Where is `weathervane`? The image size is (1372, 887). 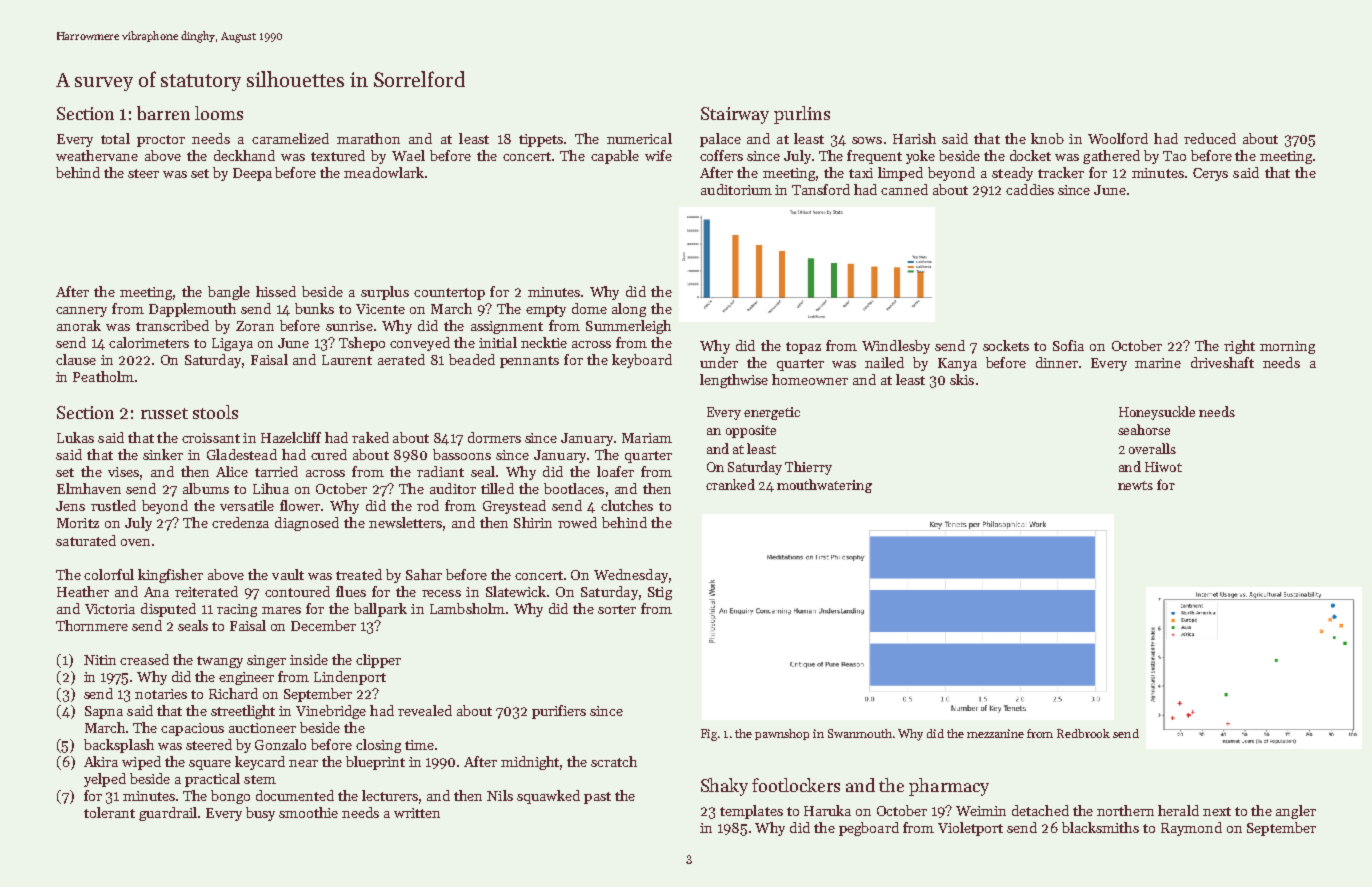
weathervane is located at coordinates (97, 155).
